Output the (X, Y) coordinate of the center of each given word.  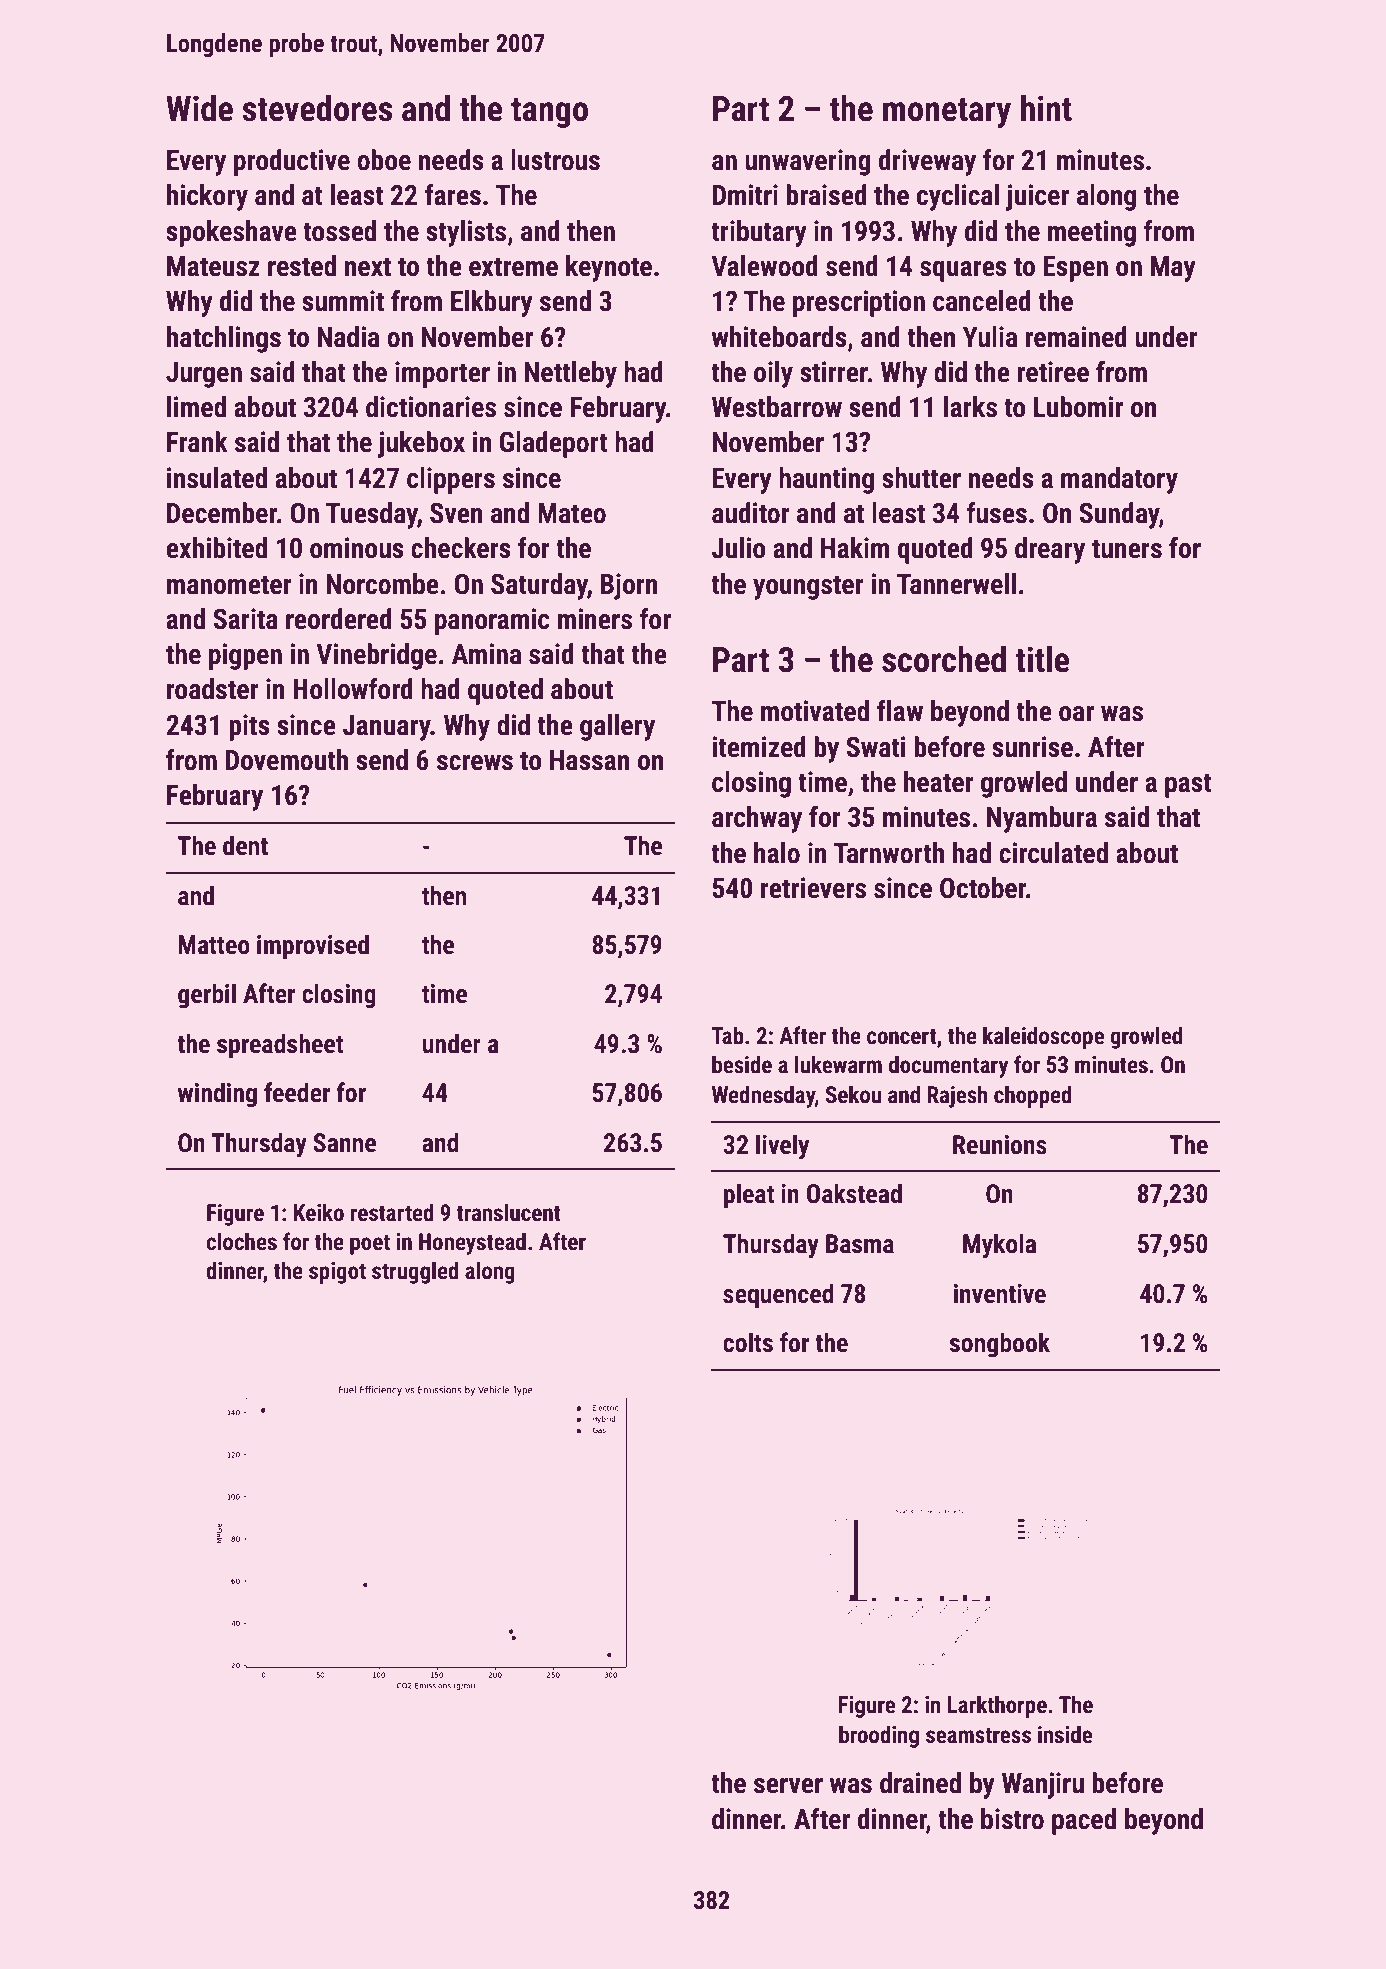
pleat (749, 1196)
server (788, 1786)
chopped (1033, 1096)
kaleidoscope (1043, 1037)
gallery (617, 727)
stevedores (317, 108)
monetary (947, 113)
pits (249, 727)
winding (217, 1095)
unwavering (808, 162)
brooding (879, 1736)
